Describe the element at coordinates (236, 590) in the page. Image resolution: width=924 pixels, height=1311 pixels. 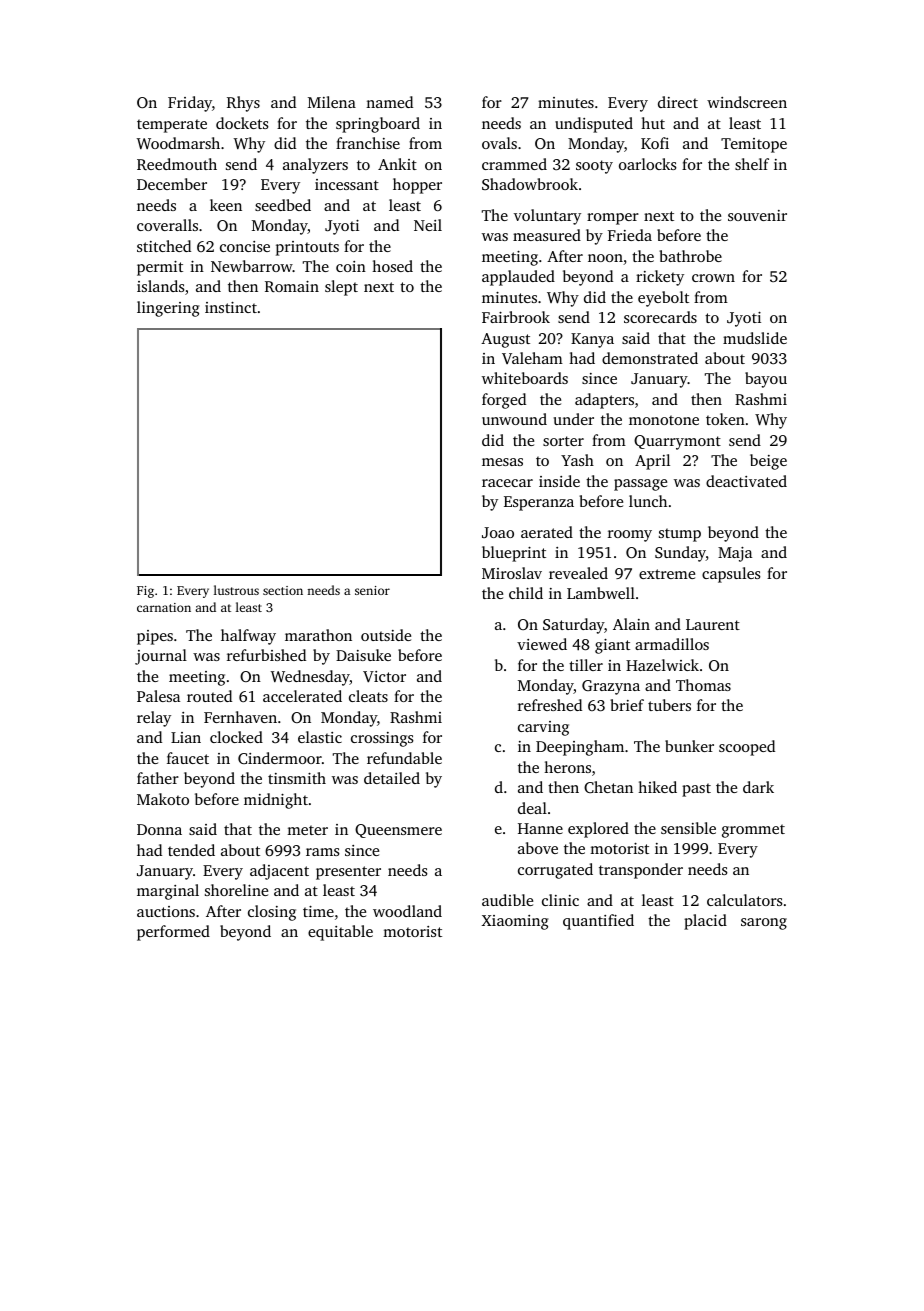
I see `lustrous` at that location.
